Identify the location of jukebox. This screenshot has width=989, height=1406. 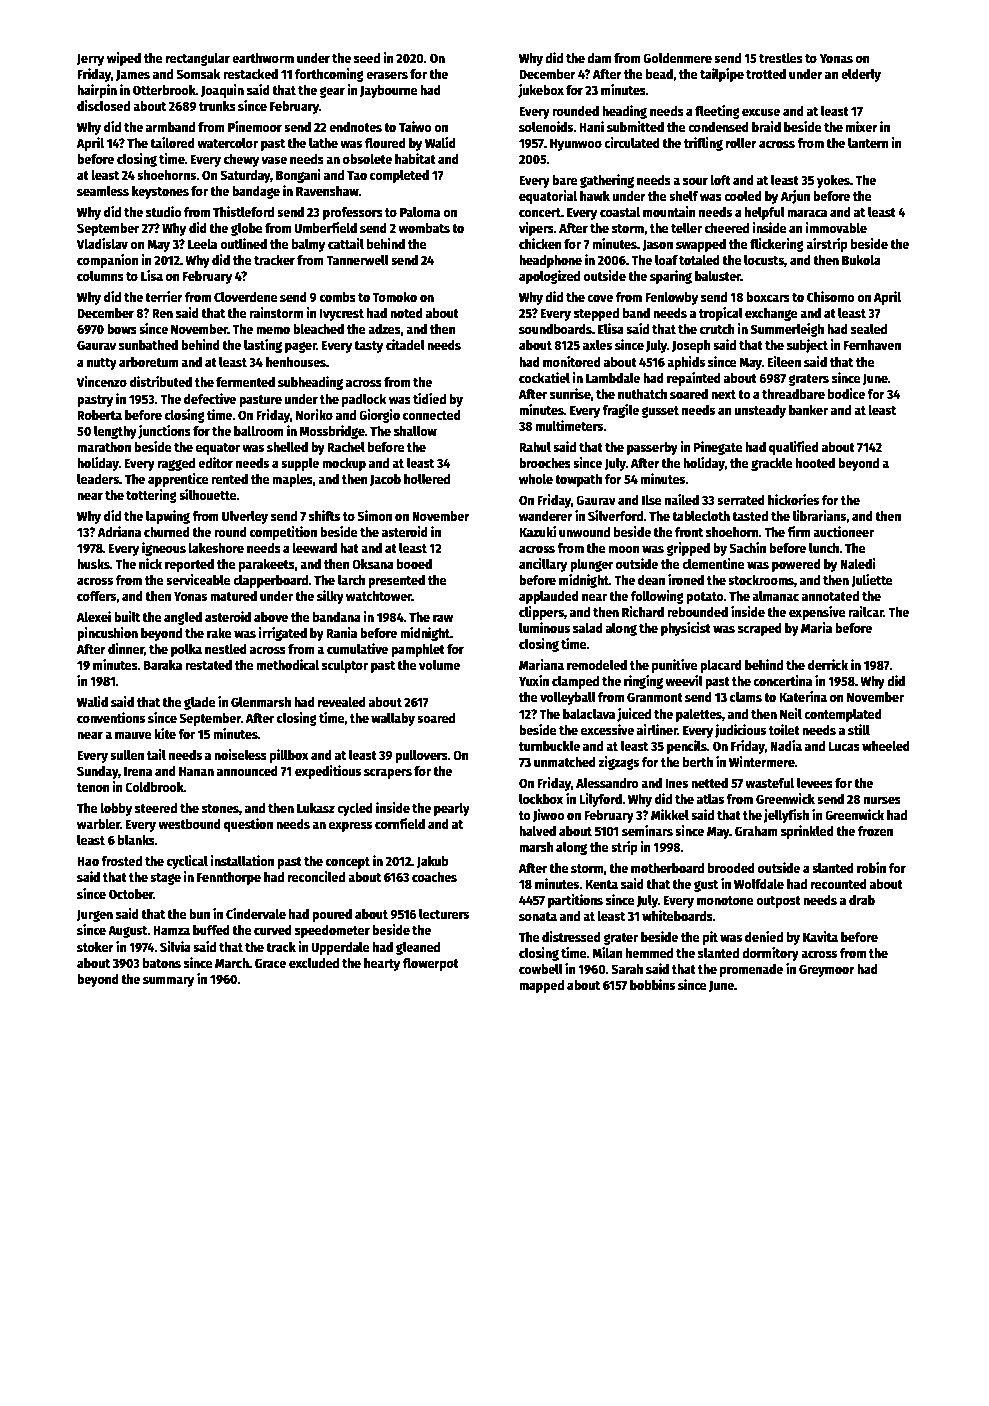
(541, 91).
